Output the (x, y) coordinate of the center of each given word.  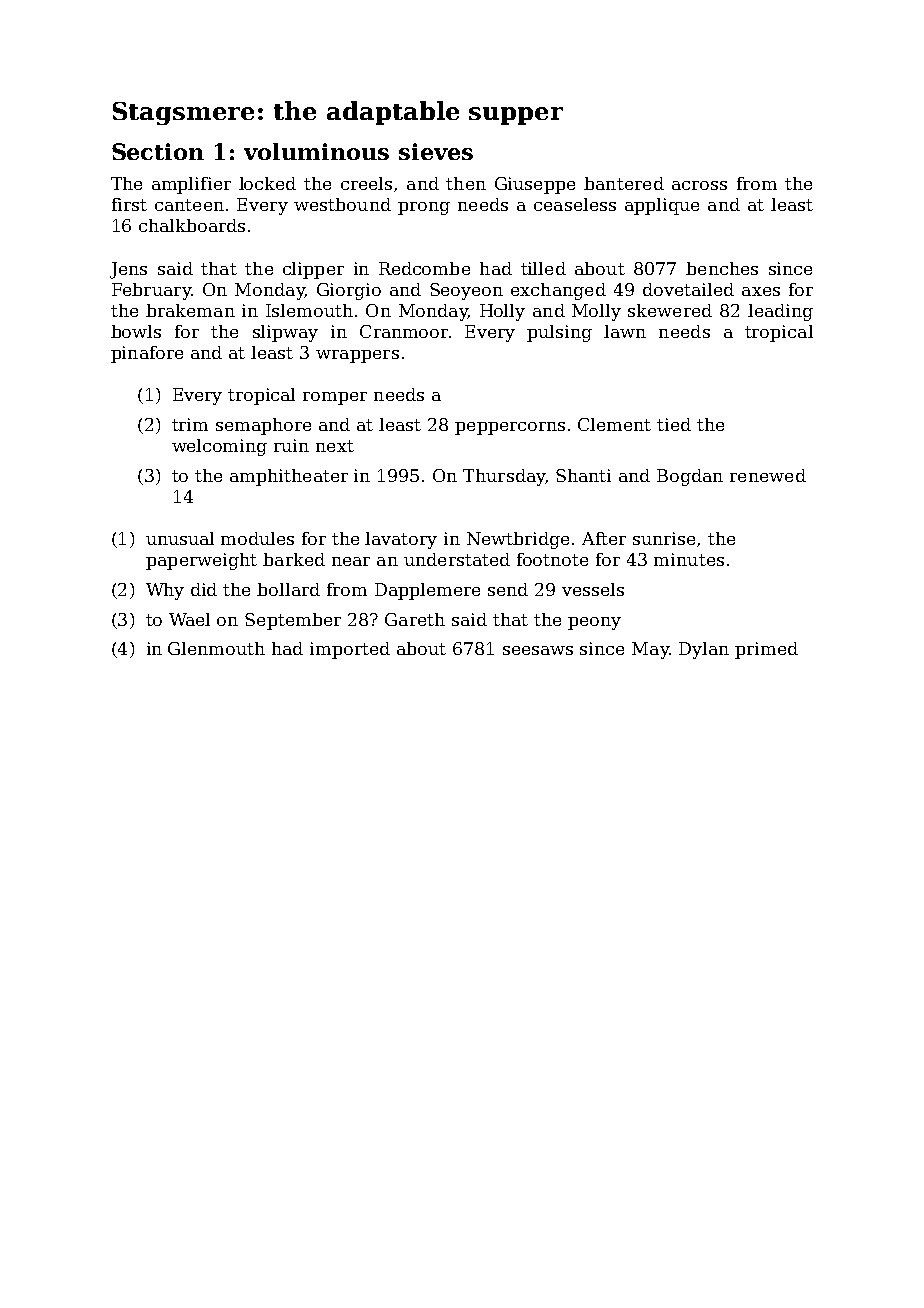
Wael (189, 619)
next (335, 446)
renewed (768, 475)
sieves (436, 151)
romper (335, 398)
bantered (624, 183)
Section (158, 151)
